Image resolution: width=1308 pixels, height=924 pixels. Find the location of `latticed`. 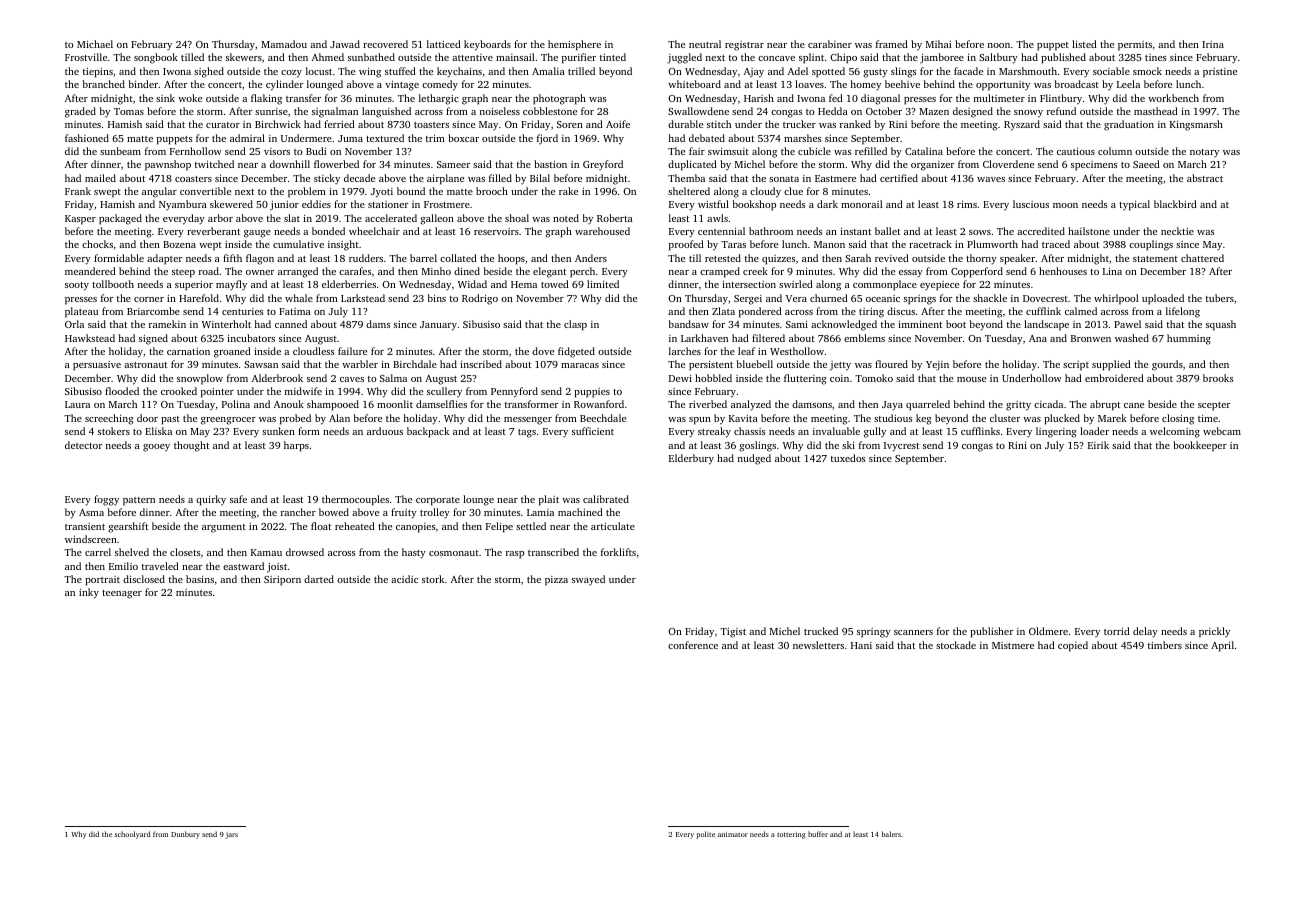

latticed is located at coordinates (444, 44).
